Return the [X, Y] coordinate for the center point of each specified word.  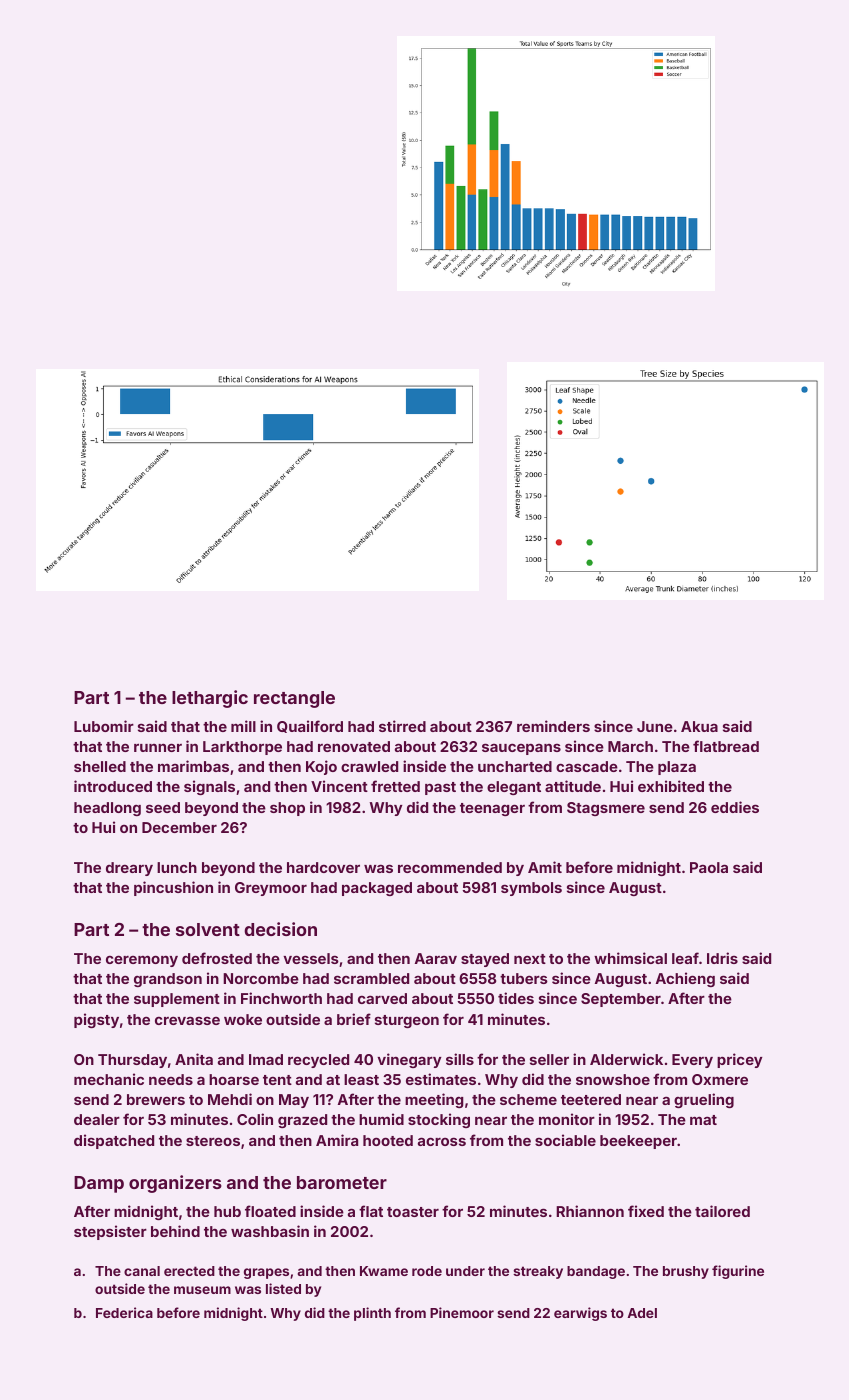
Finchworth [281, 998]
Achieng [685, 979]
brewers [156, 1099]
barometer [342, 1182]
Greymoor [271, 889]
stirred [402, 726]
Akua [699, 726]
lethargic [210, 699]
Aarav [436, 958]
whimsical [630, 958]
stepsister [110, 1232]
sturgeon [407, 1021]
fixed [646, 1211]
